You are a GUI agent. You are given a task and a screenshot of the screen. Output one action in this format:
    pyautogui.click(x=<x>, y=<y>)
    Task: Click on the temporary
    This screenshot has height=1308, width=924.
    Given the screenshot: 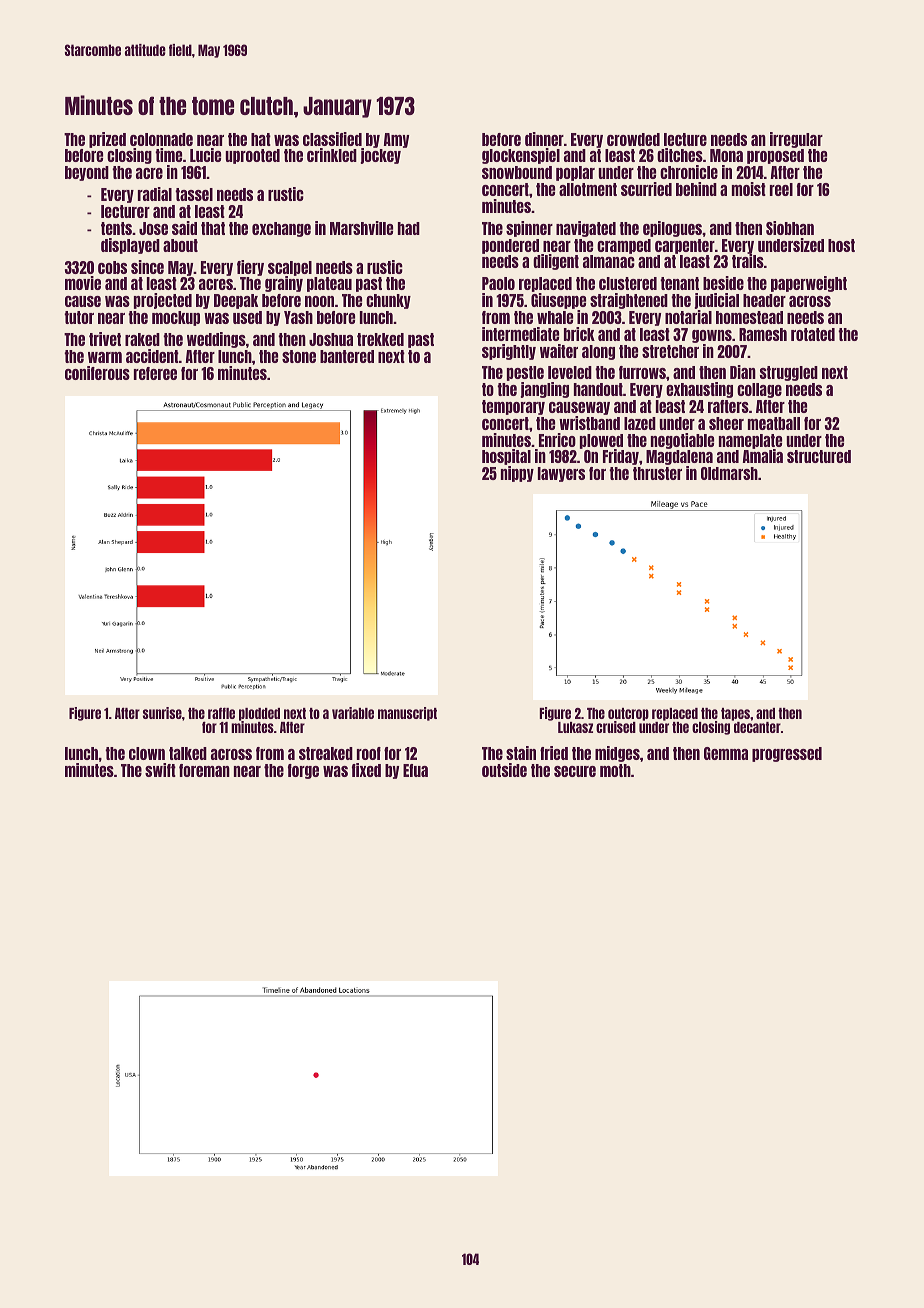 What is the action you would take?
    pyautogui.click(x=513, y=407)
